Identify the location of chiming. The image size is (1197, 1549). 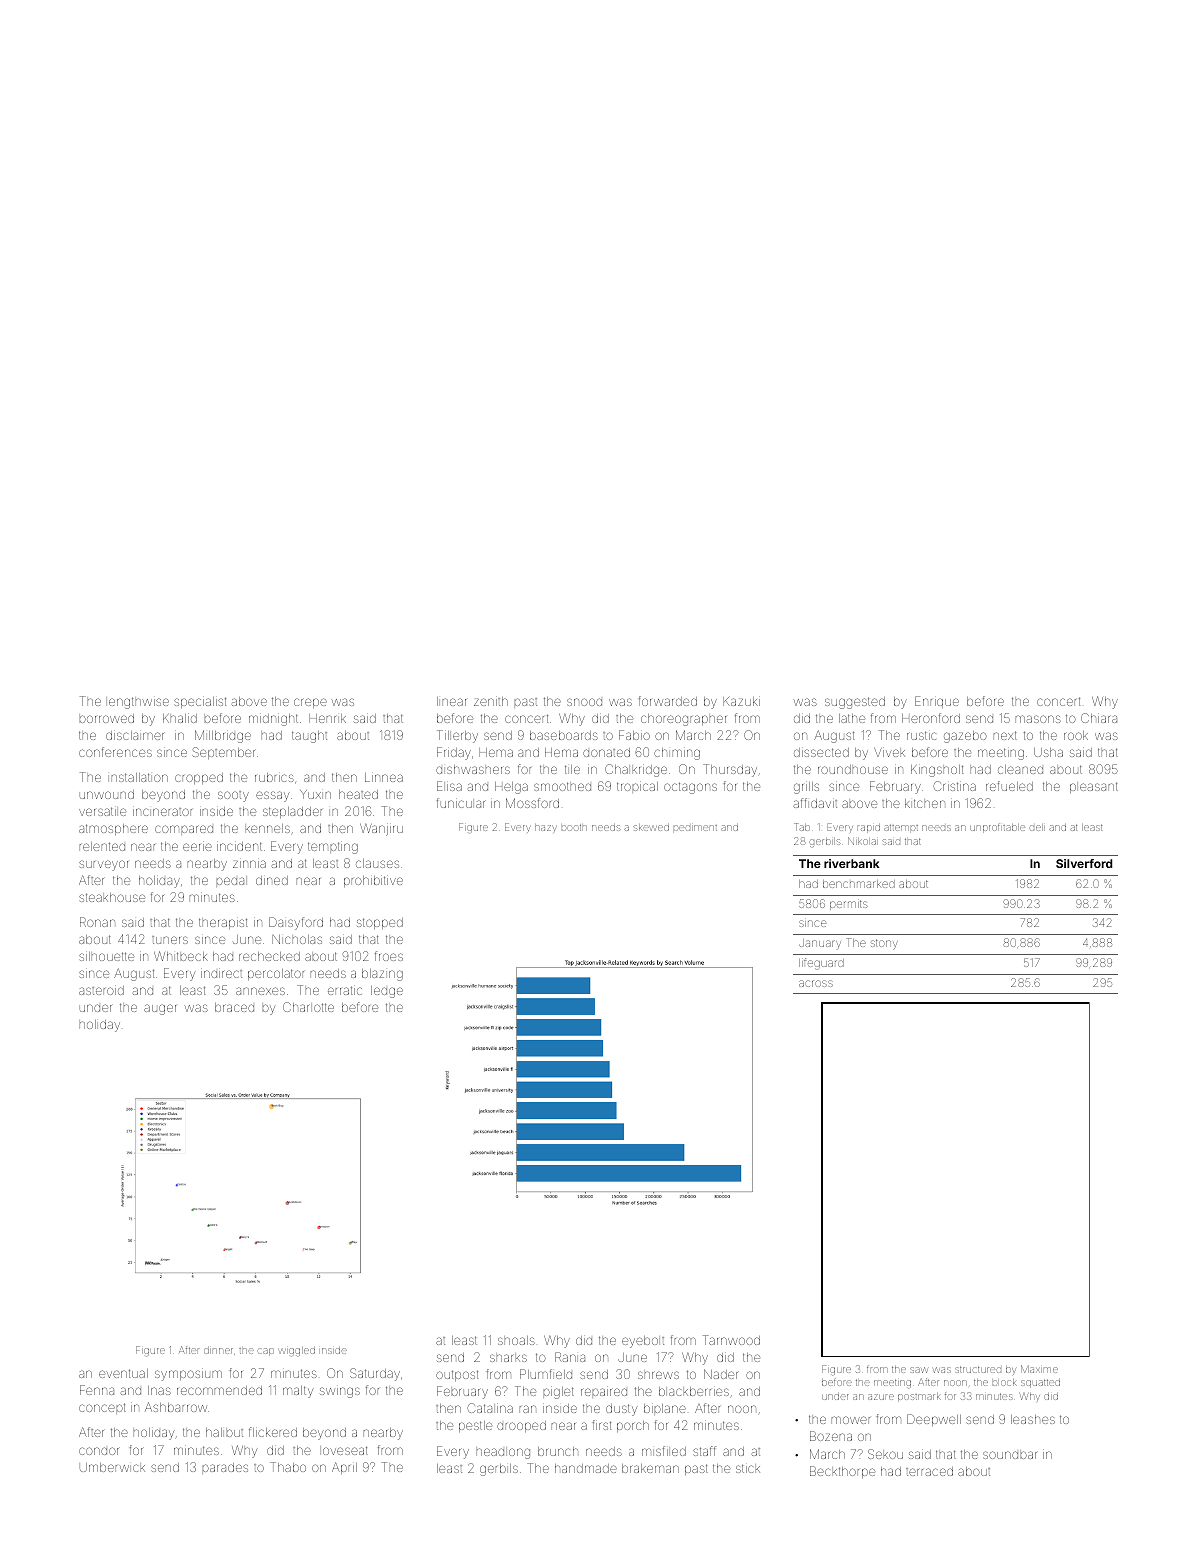
(677, 754).
